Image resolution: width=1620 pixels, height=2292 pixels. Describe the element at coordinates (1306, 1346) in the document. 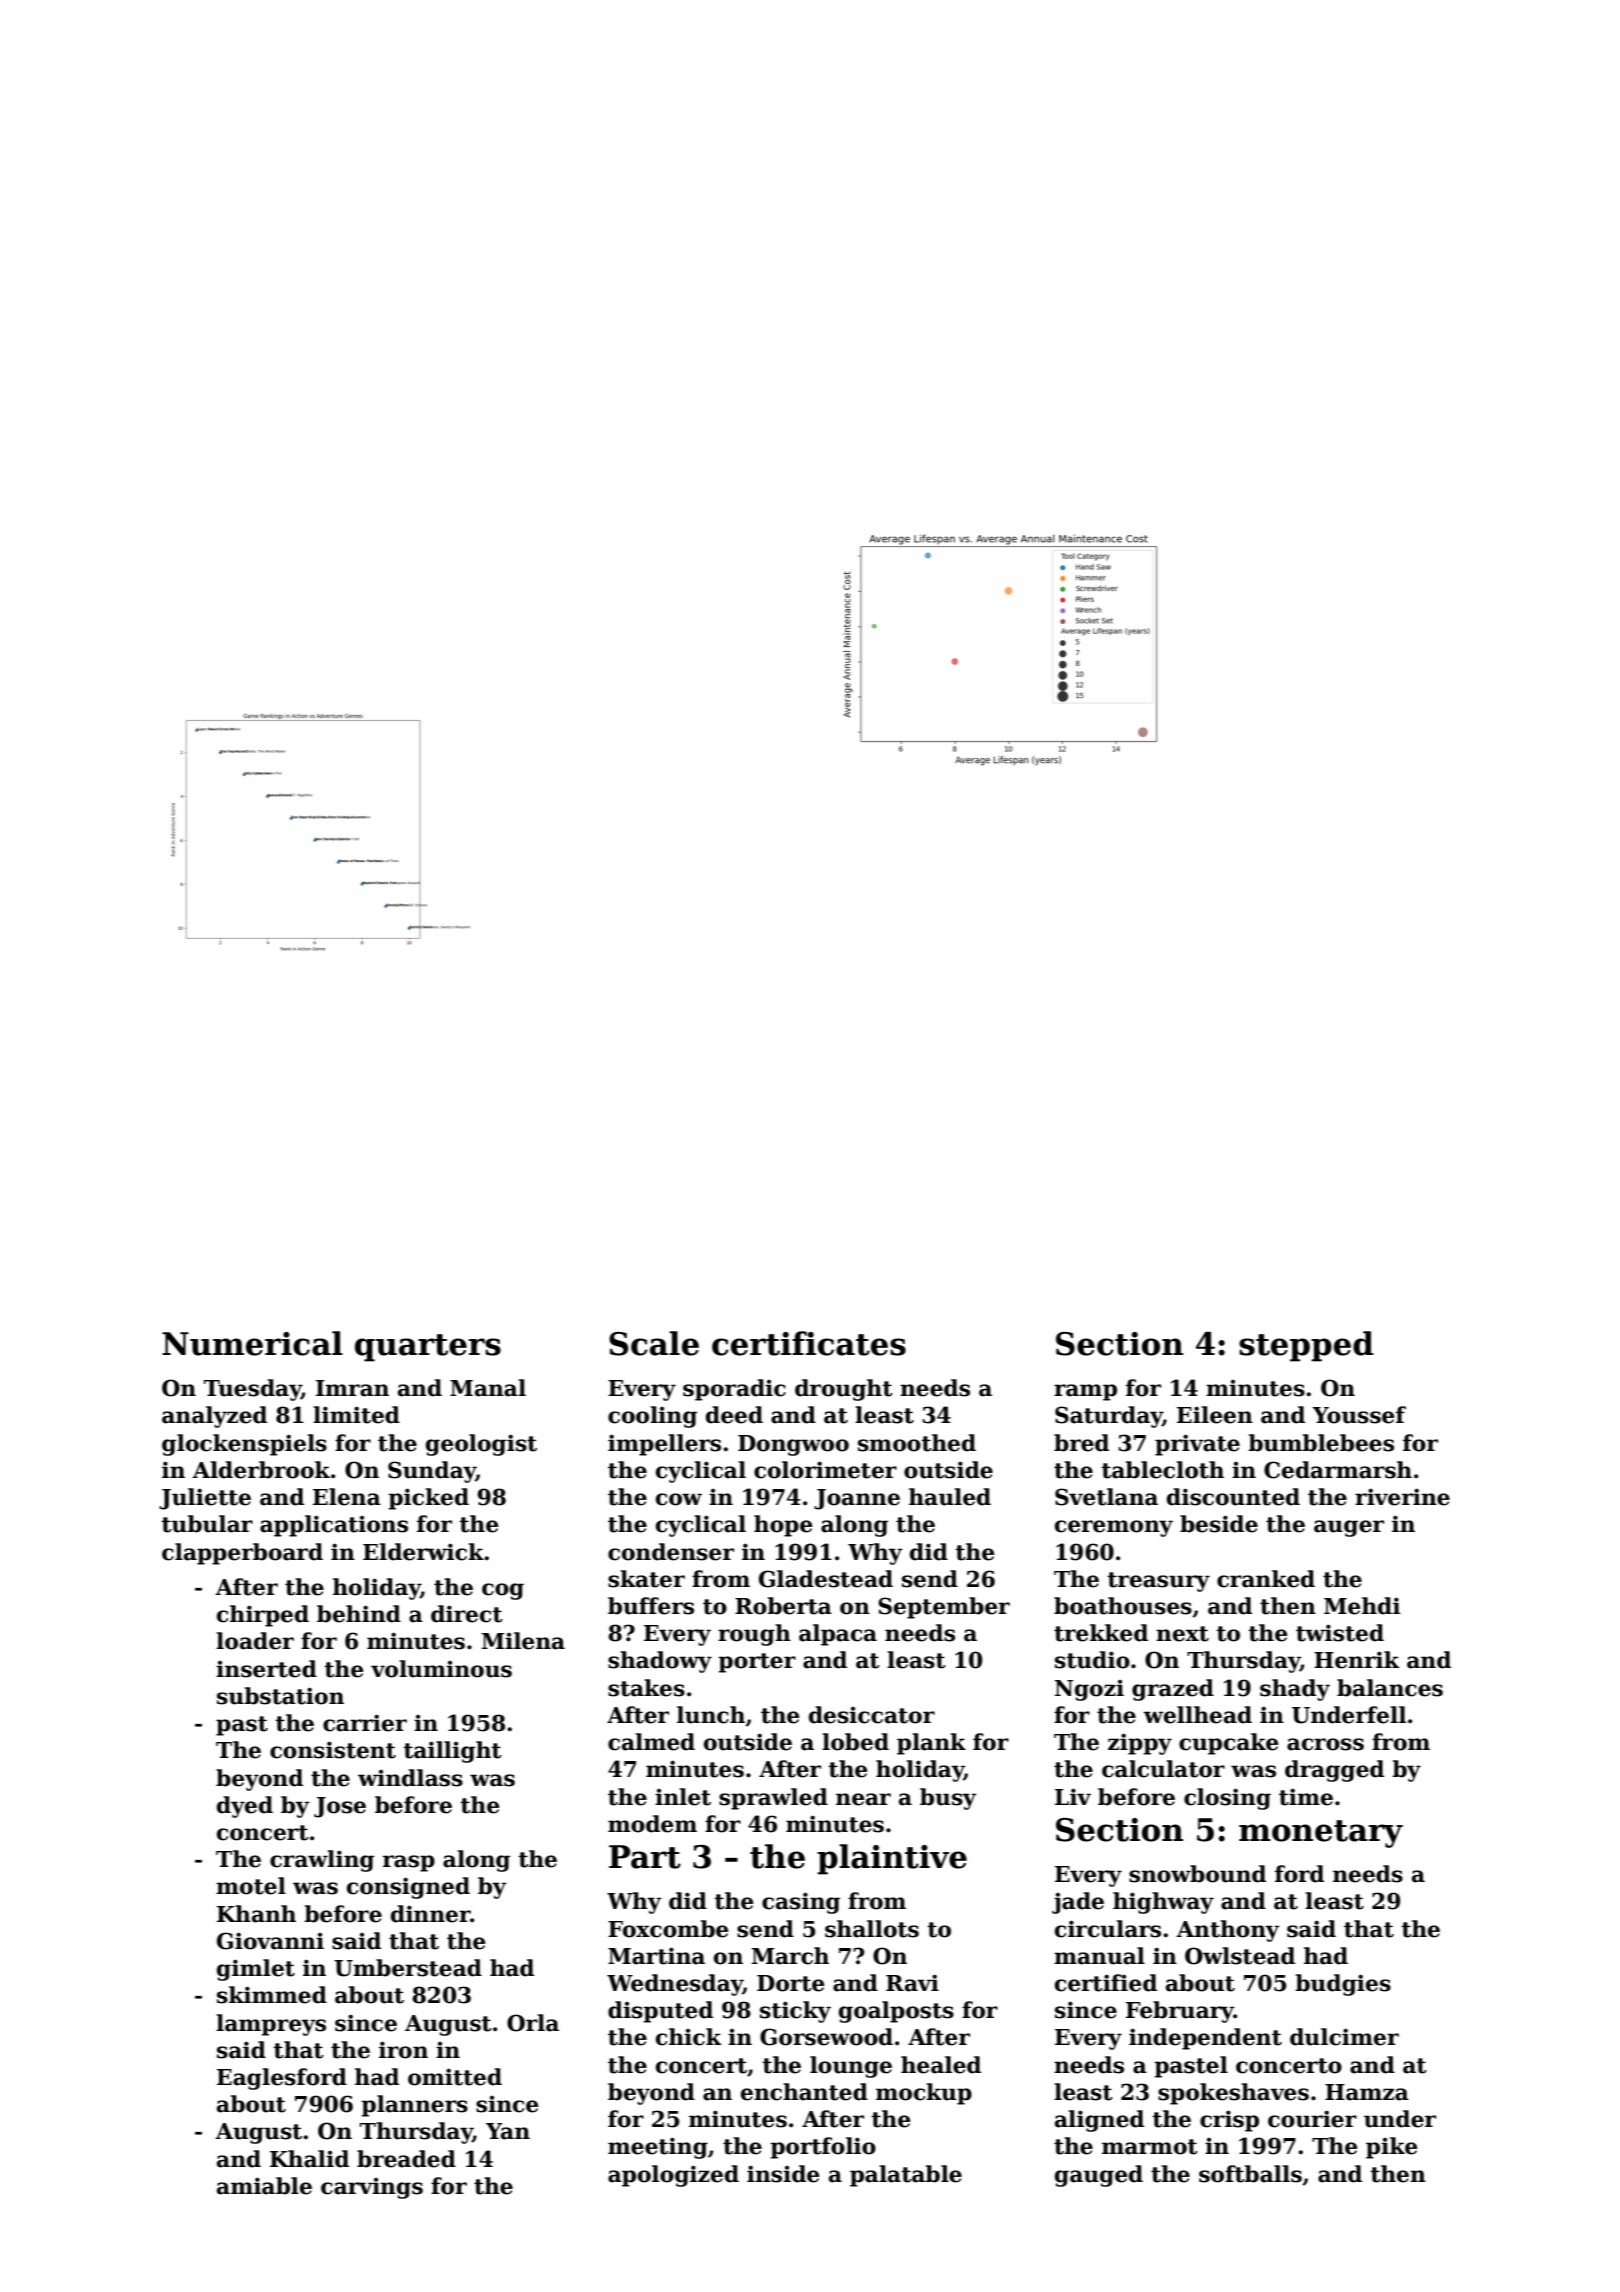

I see `stepped` at that location.
